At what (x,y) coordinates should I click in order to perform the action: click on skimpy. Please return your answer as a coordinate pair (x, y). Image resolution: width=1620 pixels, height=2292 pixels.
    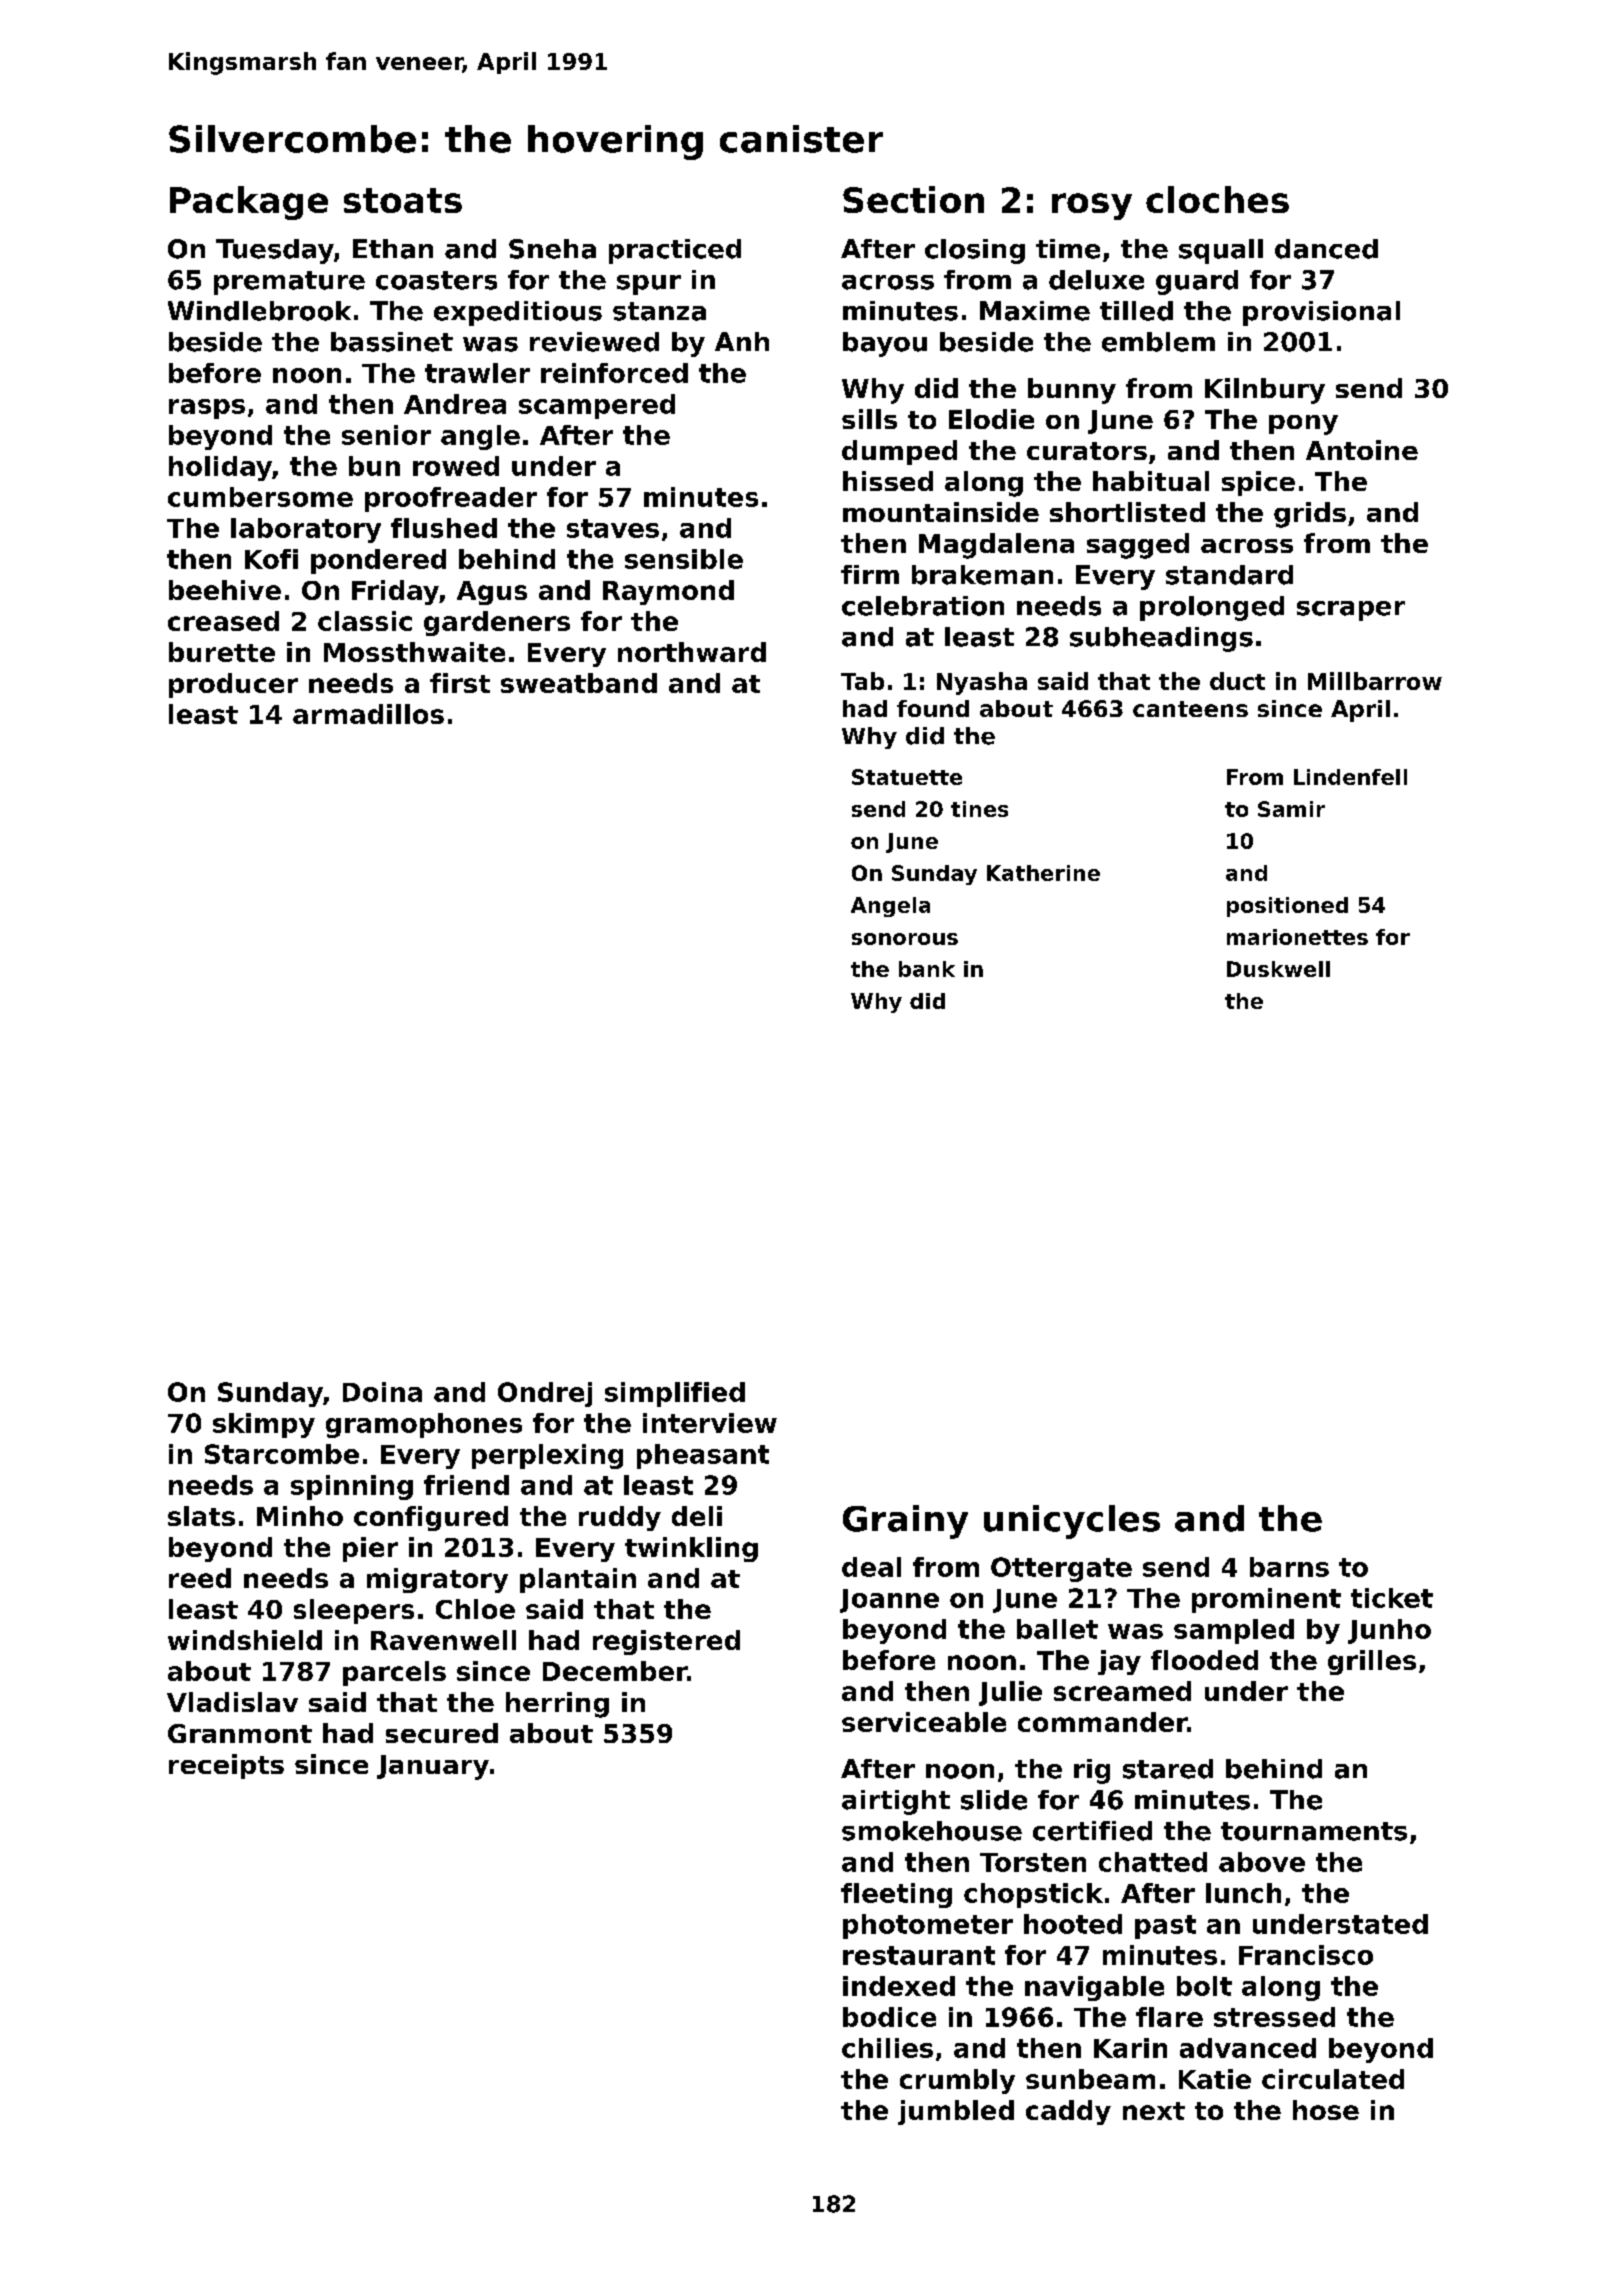
    Looking at the image, I should click on (264, 1425).
